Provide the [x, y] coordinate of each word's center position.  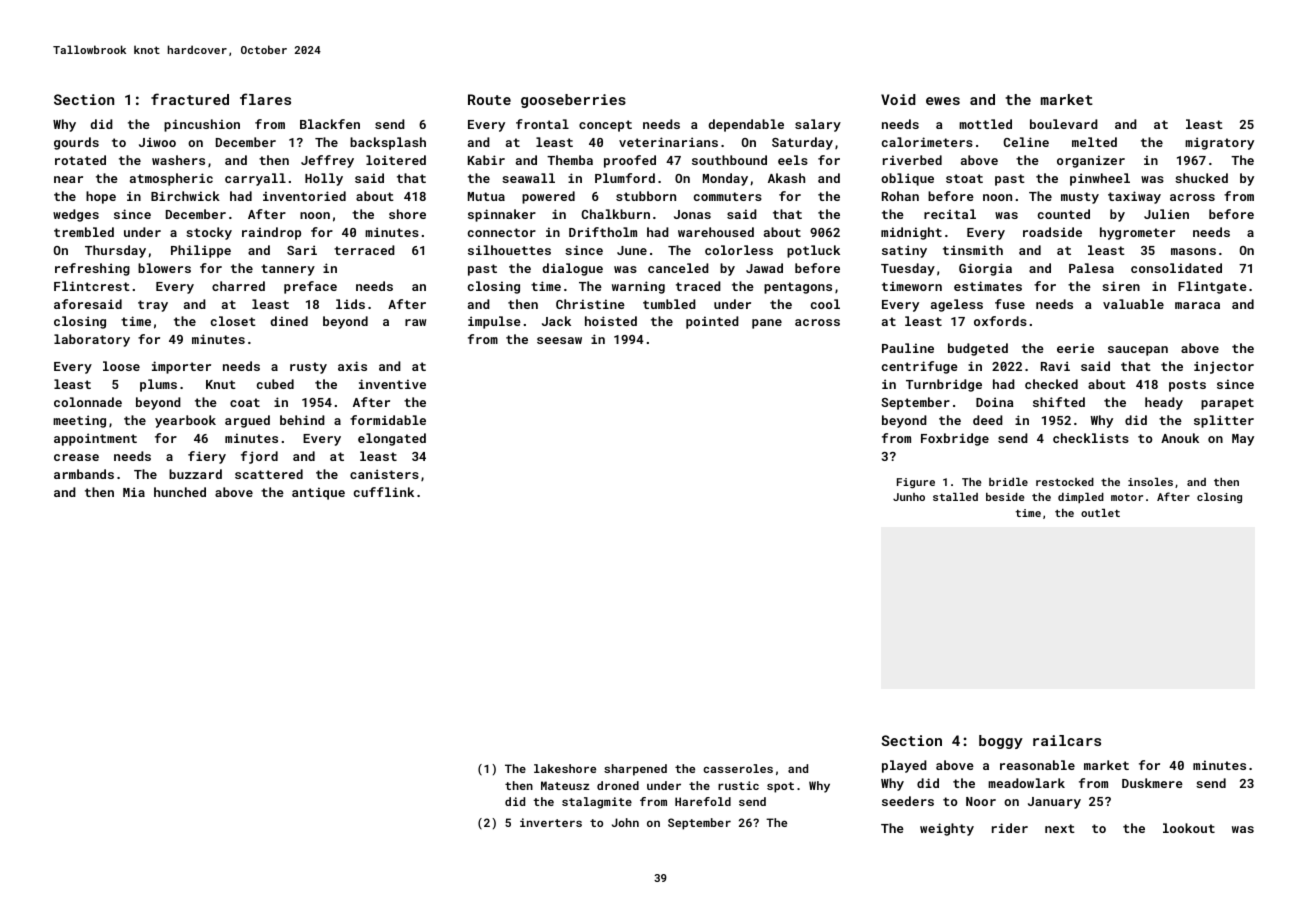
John [625, 822]
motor [1127, 497]
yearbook [185, 421]
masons [1193, 251]
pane [767, 324]
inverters [551, 822]
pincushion [202, 125]
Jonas [692, 214]
